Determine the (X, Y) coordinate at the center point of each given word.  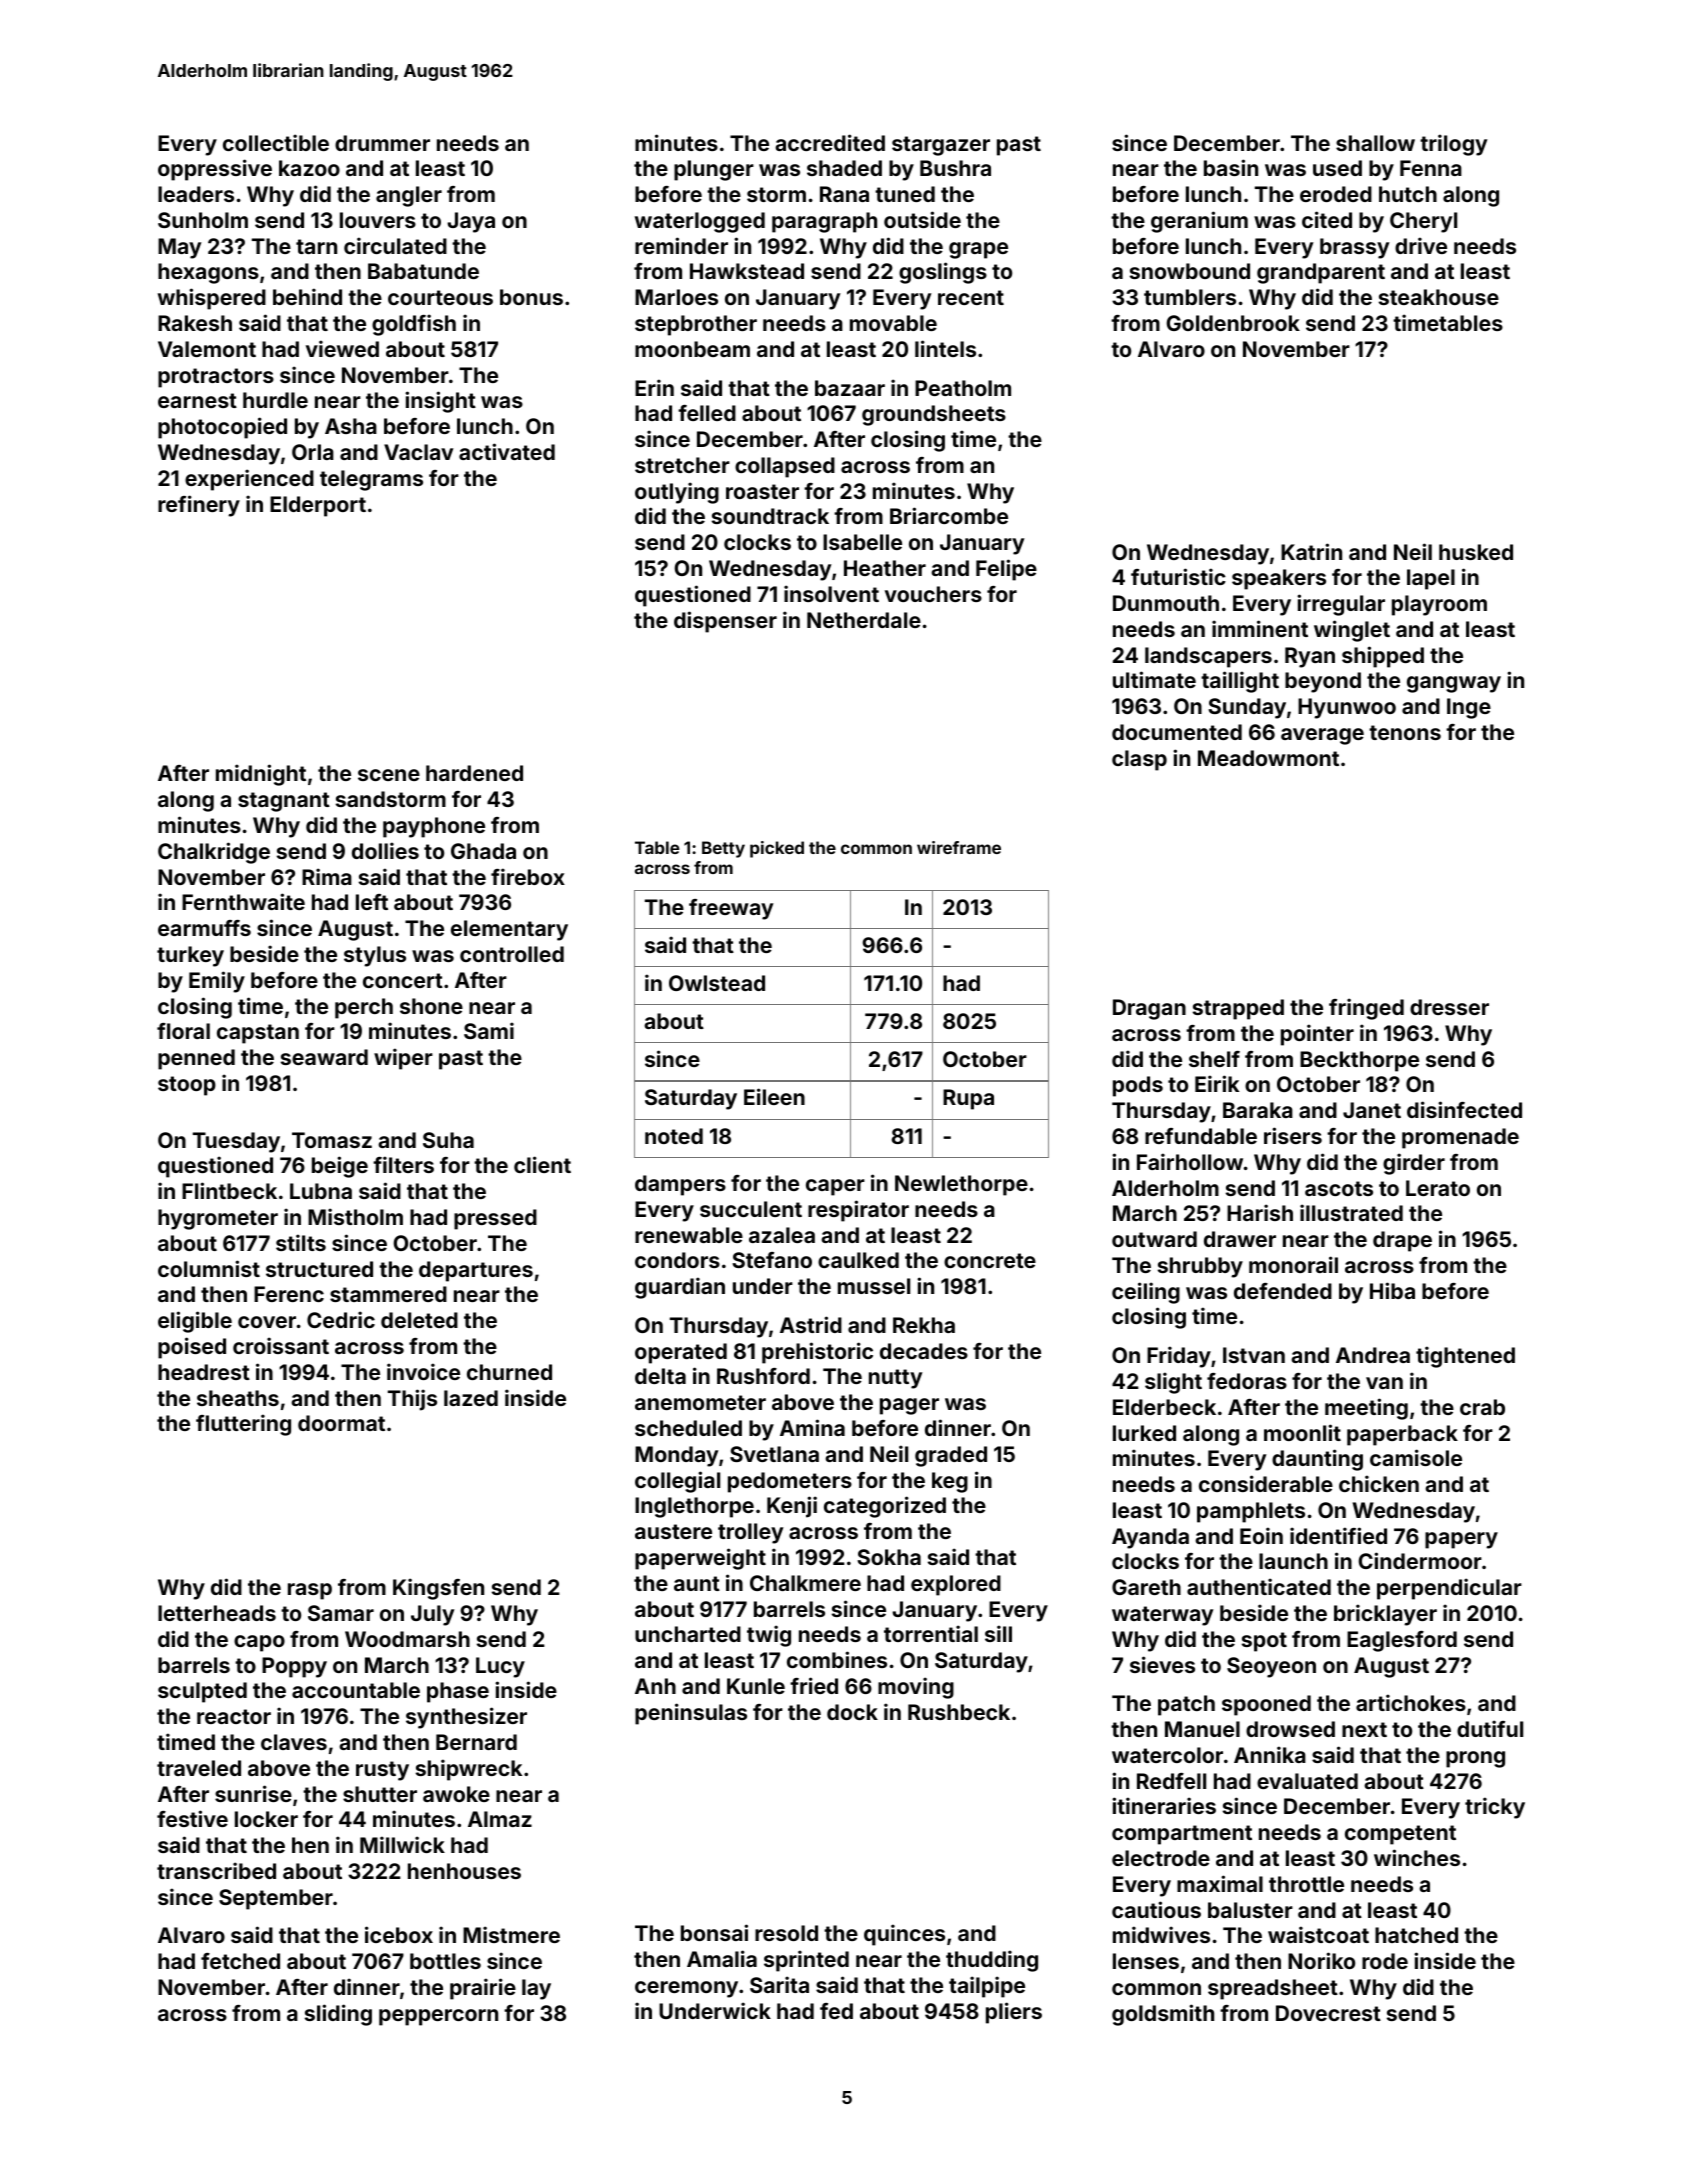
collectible (276, 142)
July (432, 1615)
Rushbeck (959, 1712)
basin (1231, 167)
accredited (830, 142)
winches (1417, 1857)
